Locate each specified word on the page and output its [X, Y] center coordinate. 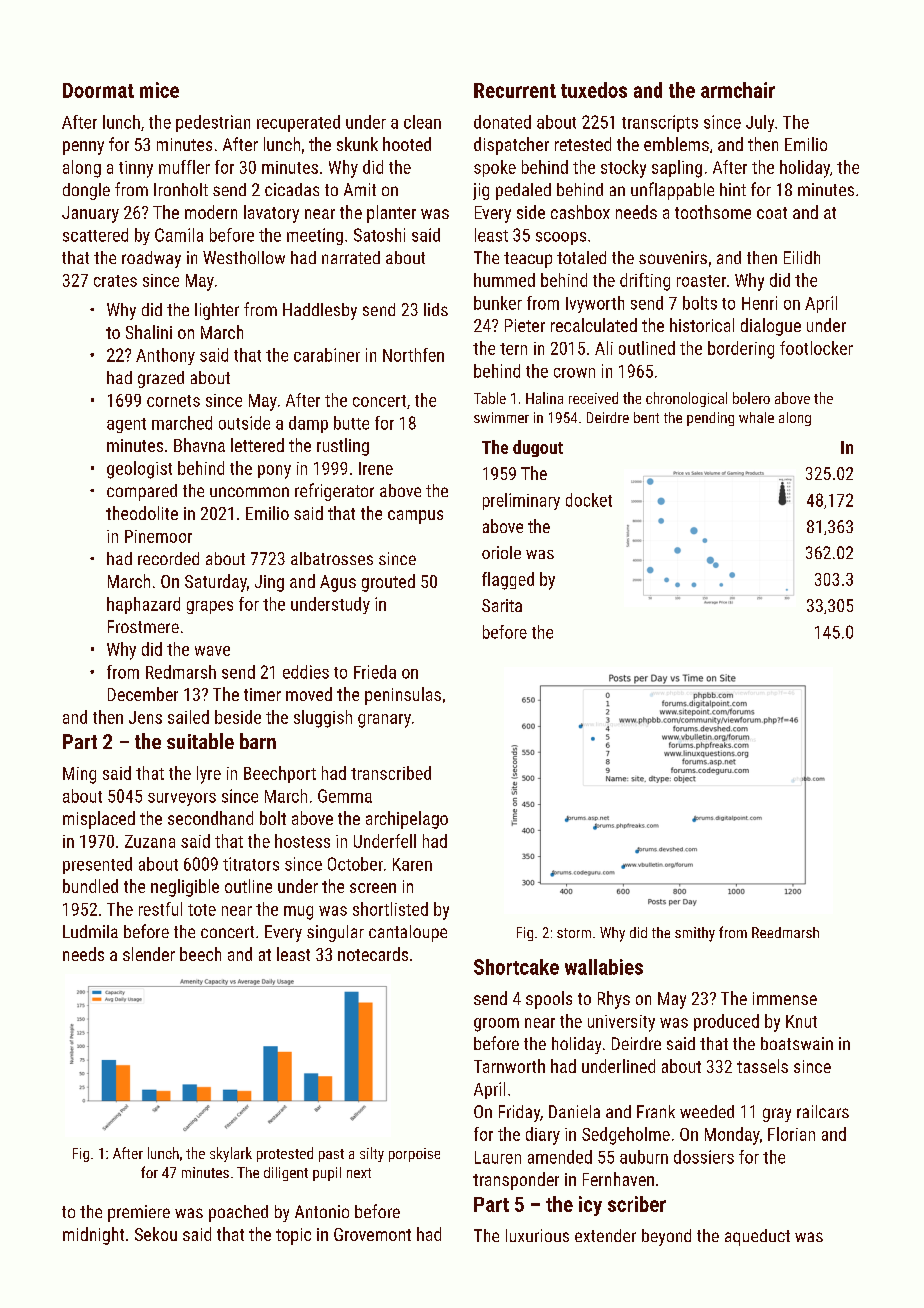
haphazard [143, 605]
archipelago [407, 820]
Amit [360, 189]
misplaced [99, 820]
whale [756, 417]
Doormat [98, 90]
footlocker [816, 348]
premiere [139, 1213]
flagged [508, 581]
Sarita [502, 605]
